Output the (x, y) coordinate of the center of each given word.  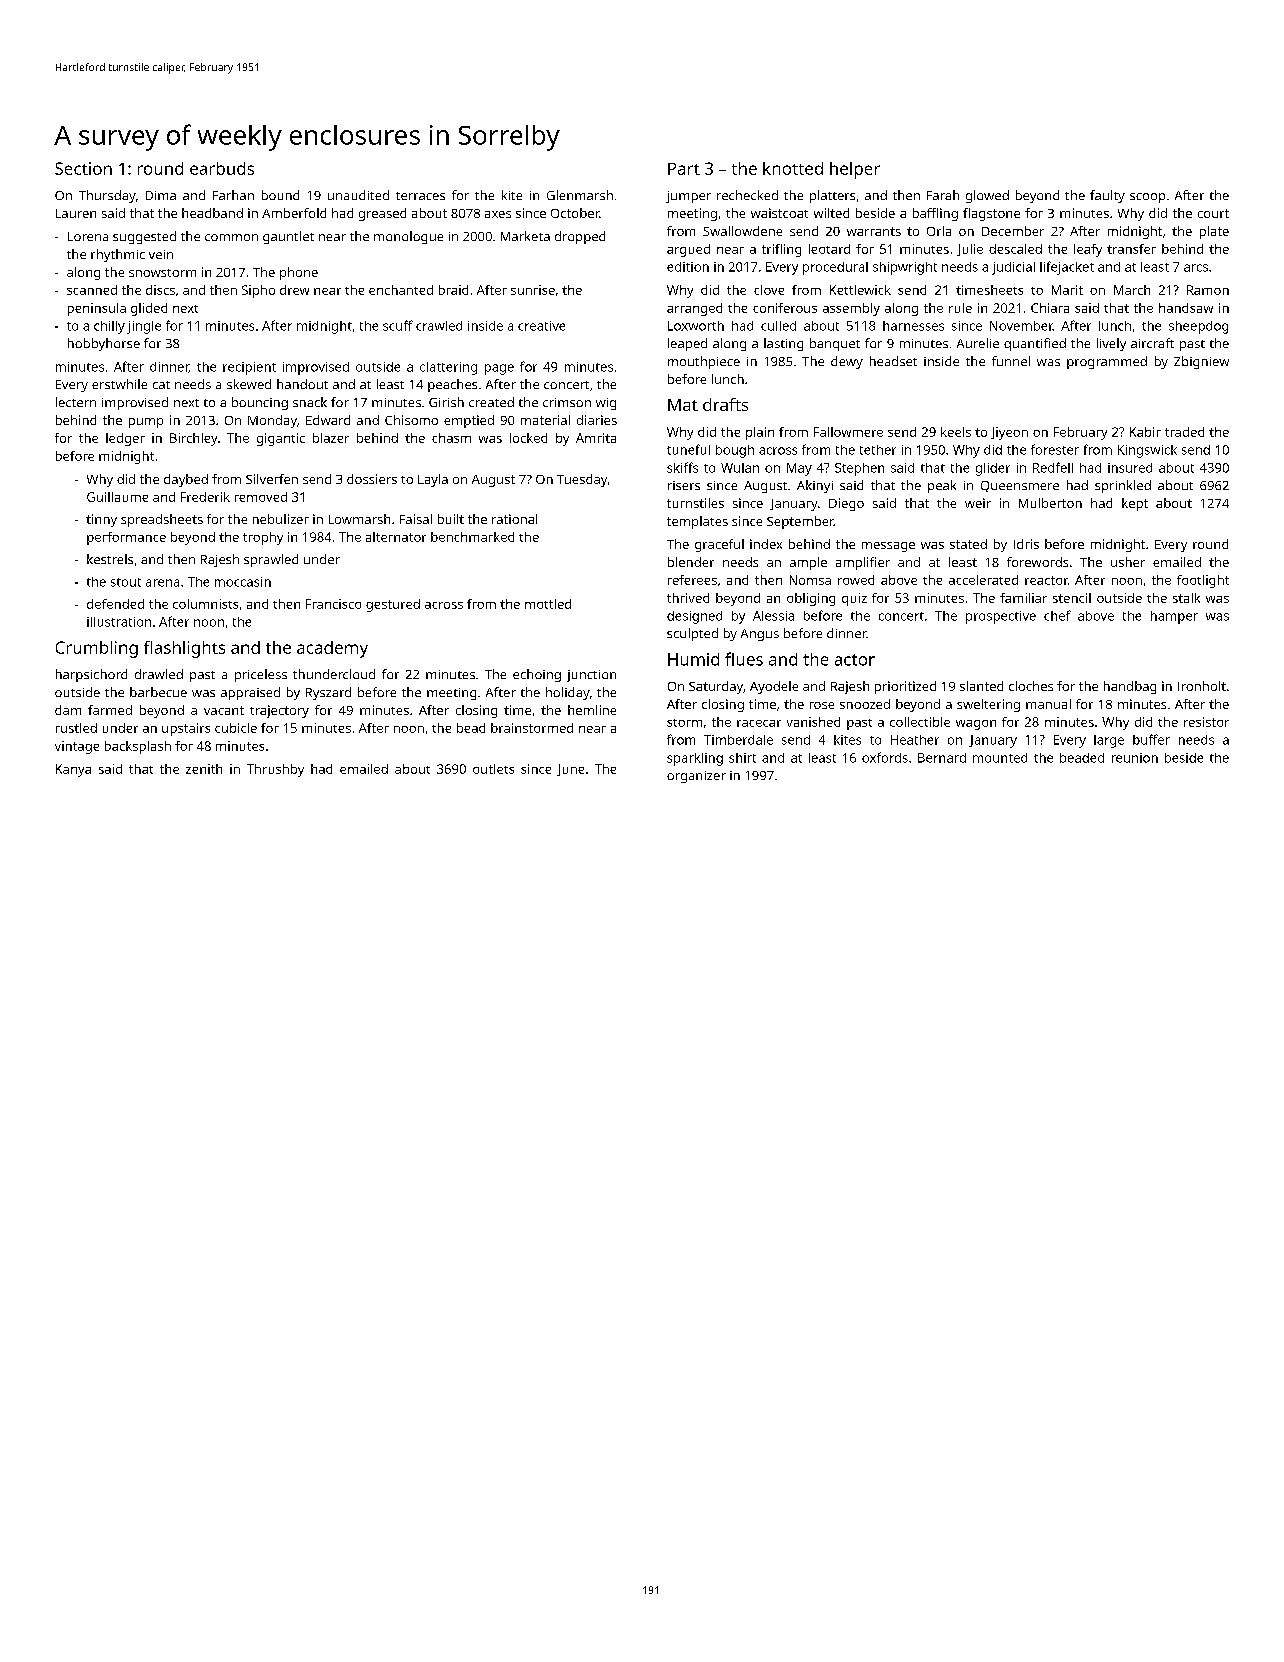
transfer (1131, 249)
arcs (1196, 268)
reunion (1135, 758)
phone (299, 273)
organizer (696, 777)
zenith (204, 769)
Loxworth (696, 326)
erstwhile (119, 384)
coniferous (785, 308)
